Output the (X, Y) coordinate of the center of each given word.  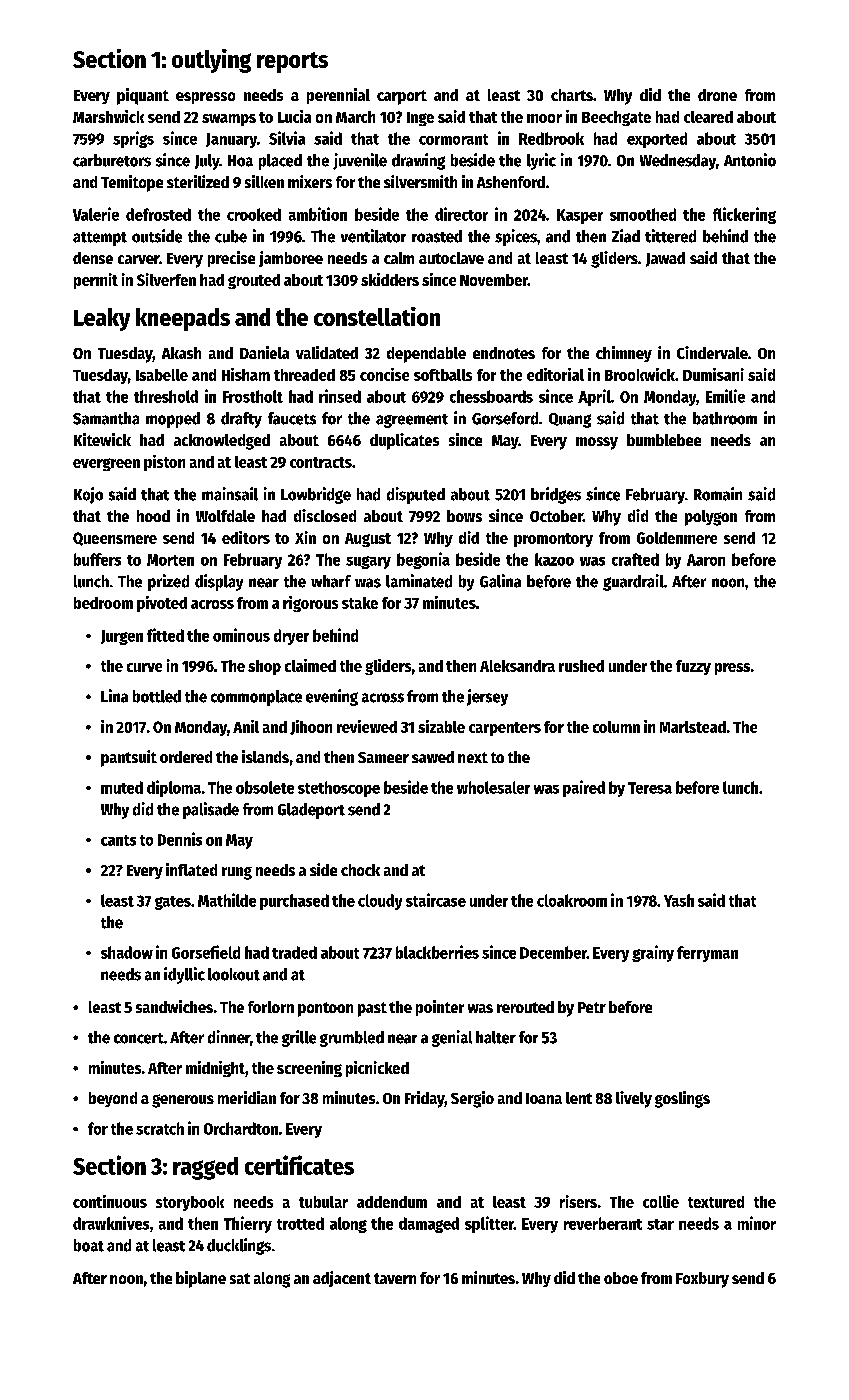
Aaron (706, 560)
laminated (419, 581)
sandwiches (174, 1006)
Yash (679, 900)
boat (89, 1245)
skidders (390, 279)
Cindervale (712, 352)
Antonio (750, 160)
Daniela (264, 352)
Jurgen (122, 637)
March (355, 117)
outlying (211, 61)
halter (496, 1037)
